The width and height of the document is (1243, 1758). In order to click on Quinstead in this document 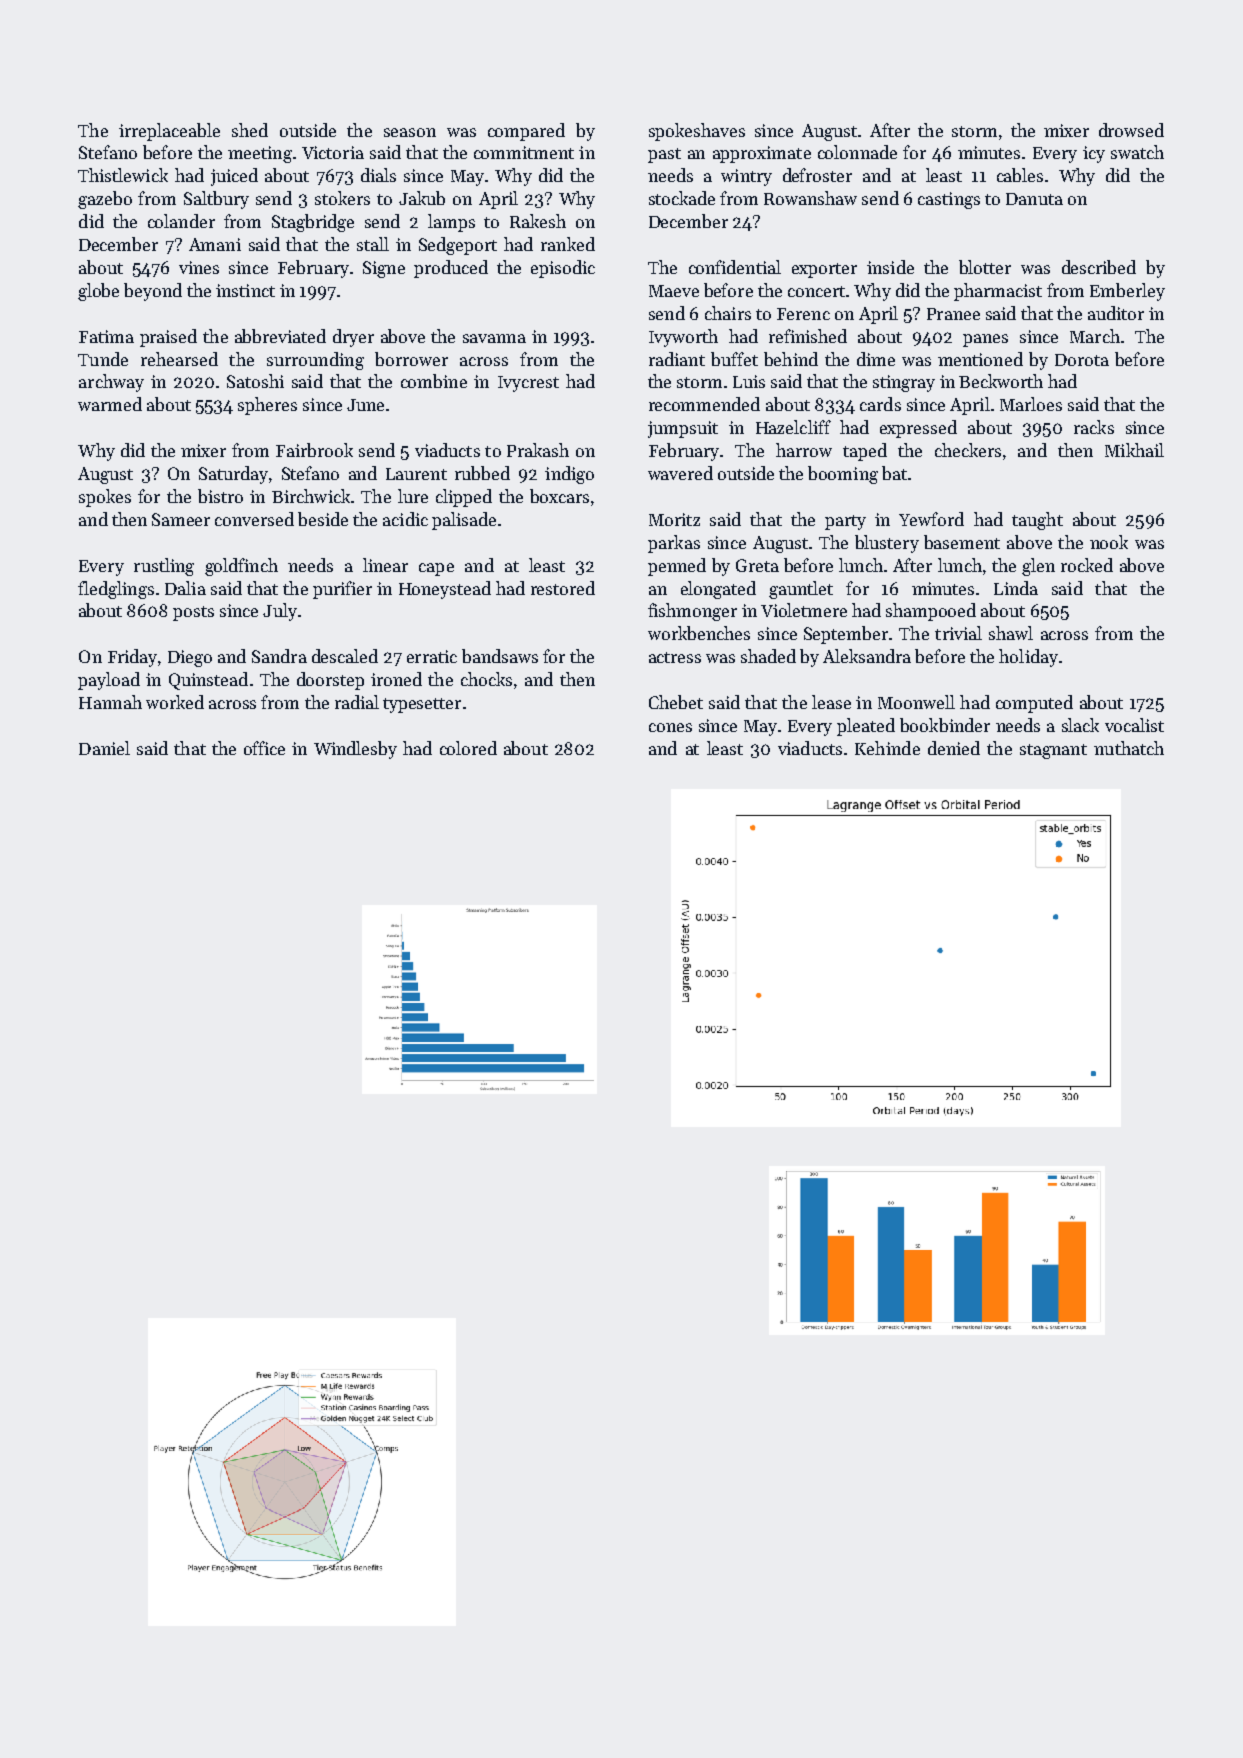, I will do `click(208, 681)`.
